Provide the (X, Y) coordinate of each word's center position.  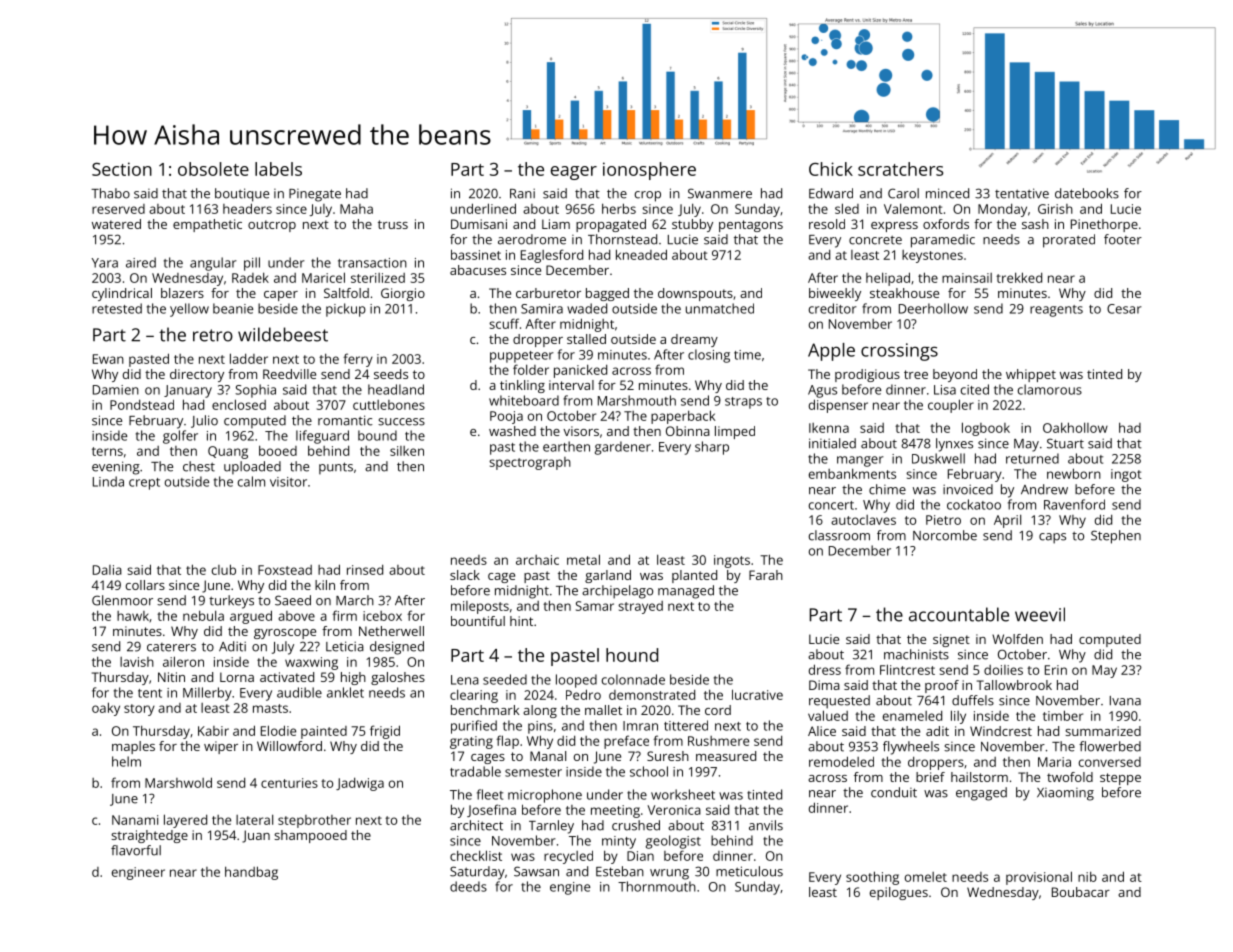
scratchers (900, 169)
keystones (932, 256)
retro (213, 335)
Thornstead (622, 239)
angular (213, 264)
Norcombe (945, 535)
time (747, 355)
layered (185, 821)
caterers (171, 647)
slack (465, 575)
